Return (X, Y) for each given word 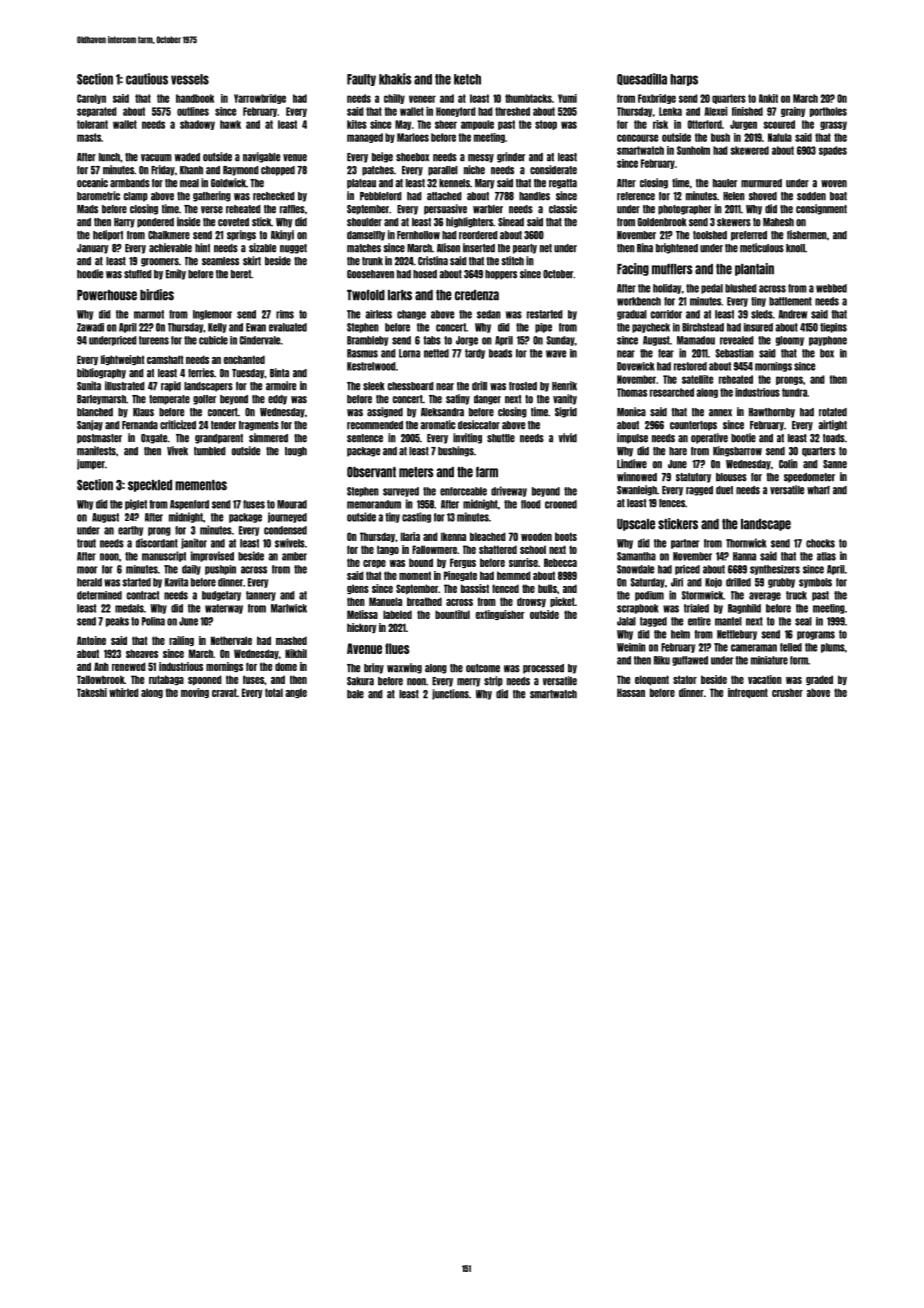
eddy (277, 400)
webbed (831, 288)
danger (487, 400)
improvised (212, 556)
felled (791, 647)
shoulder (364, 222)
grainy (793, 112)
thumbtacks (528, 98)
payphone (828, 341)
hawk (230, 124)
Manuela (385, 601)
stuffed (138, 274)
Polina (153, 621)
